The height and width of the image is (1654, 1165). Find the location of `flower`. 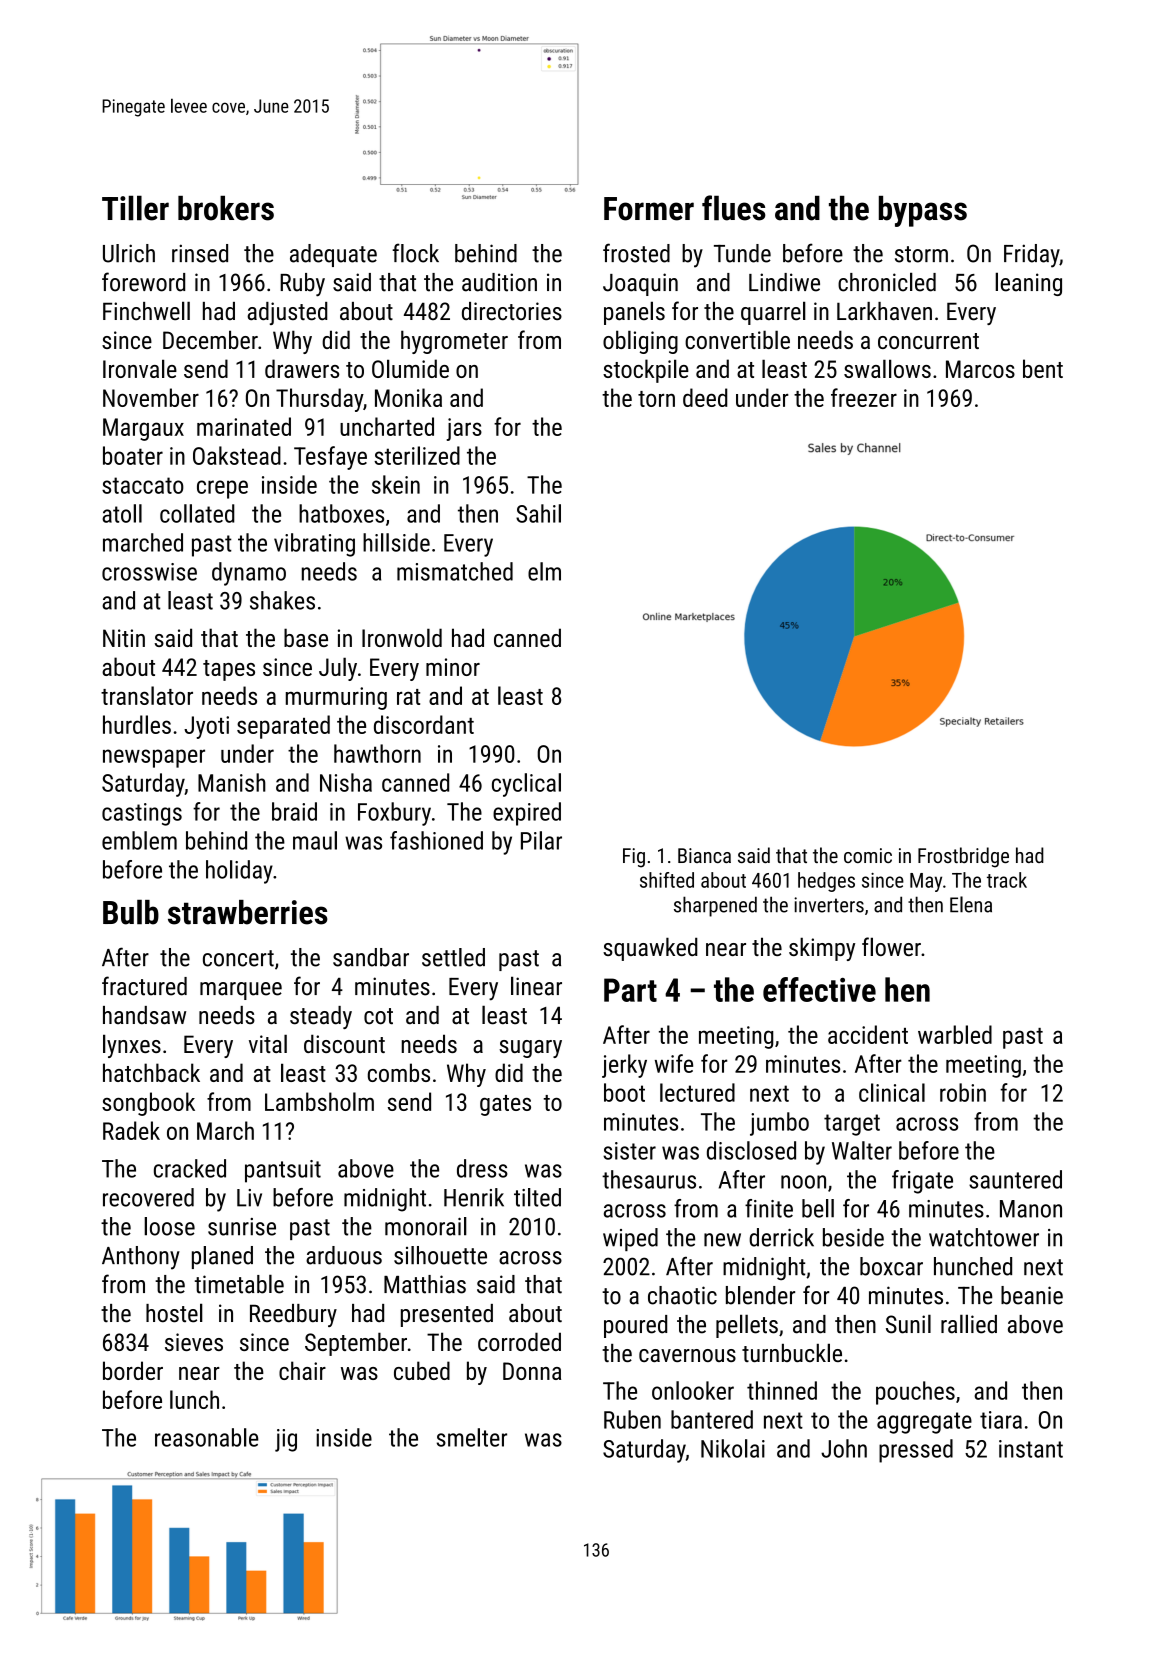

flower is located at coordinates (891, 946).
